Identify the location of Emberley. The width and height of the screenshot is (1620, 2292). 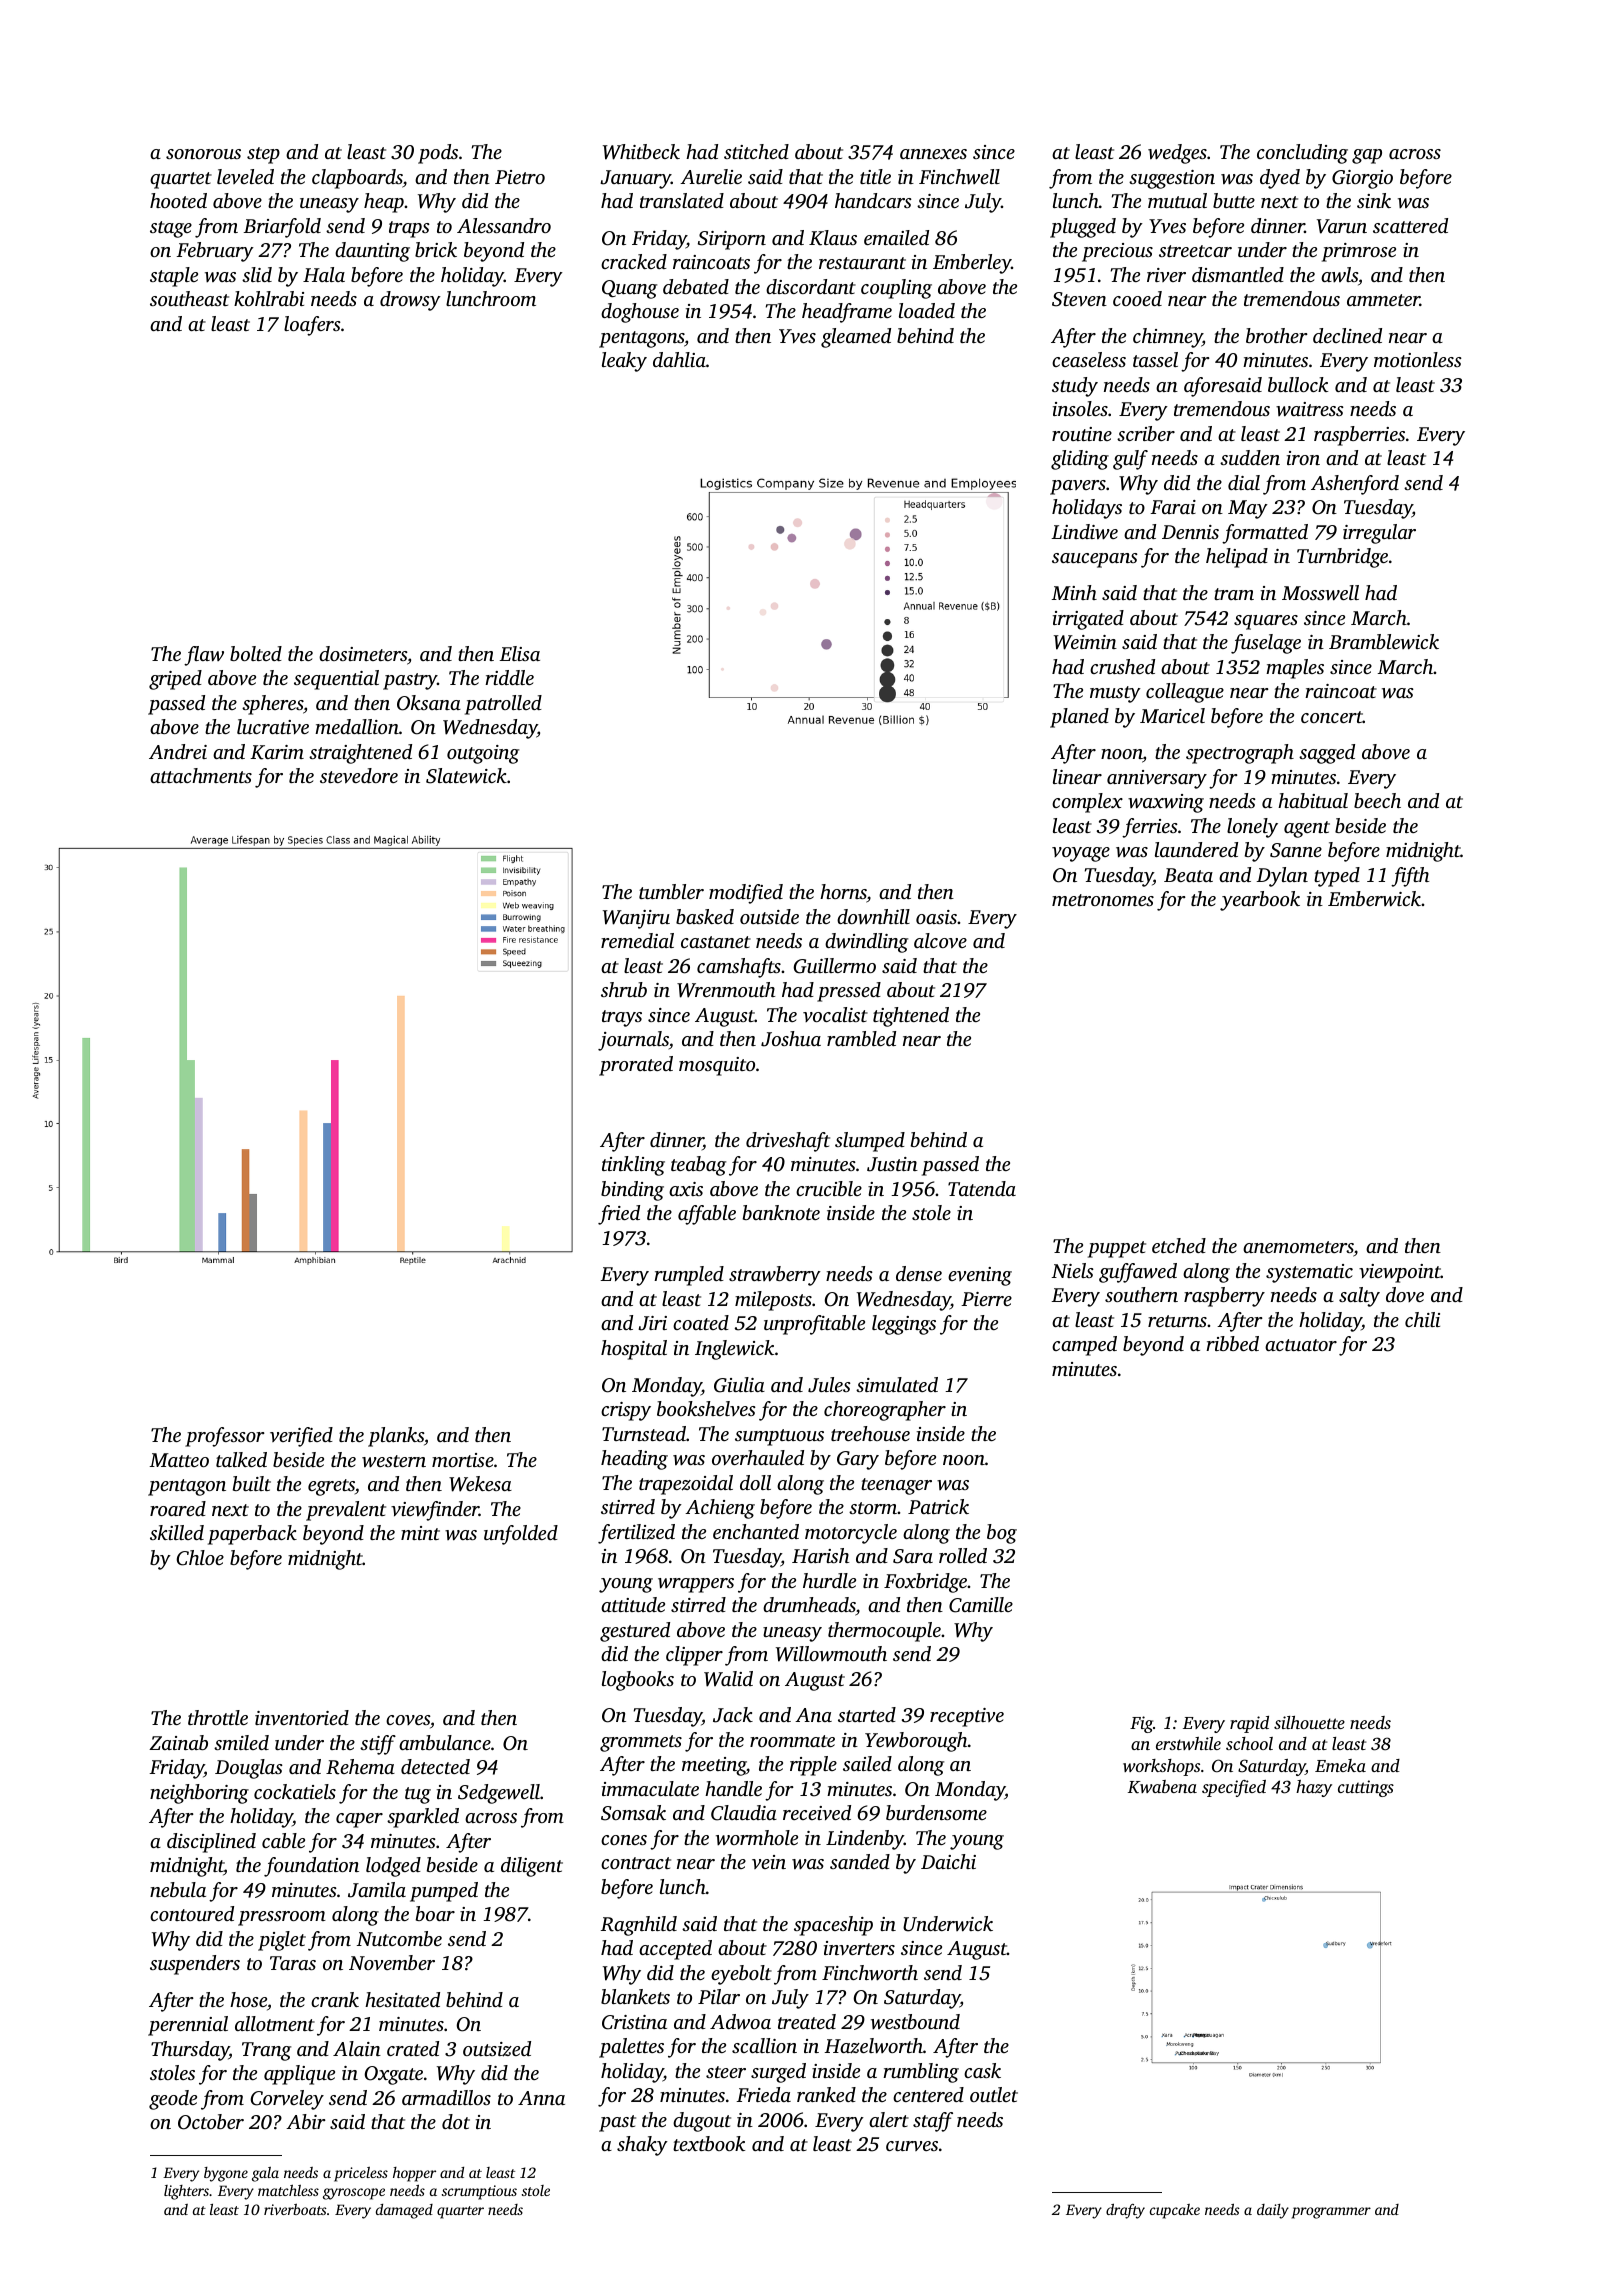
(972, 264).
